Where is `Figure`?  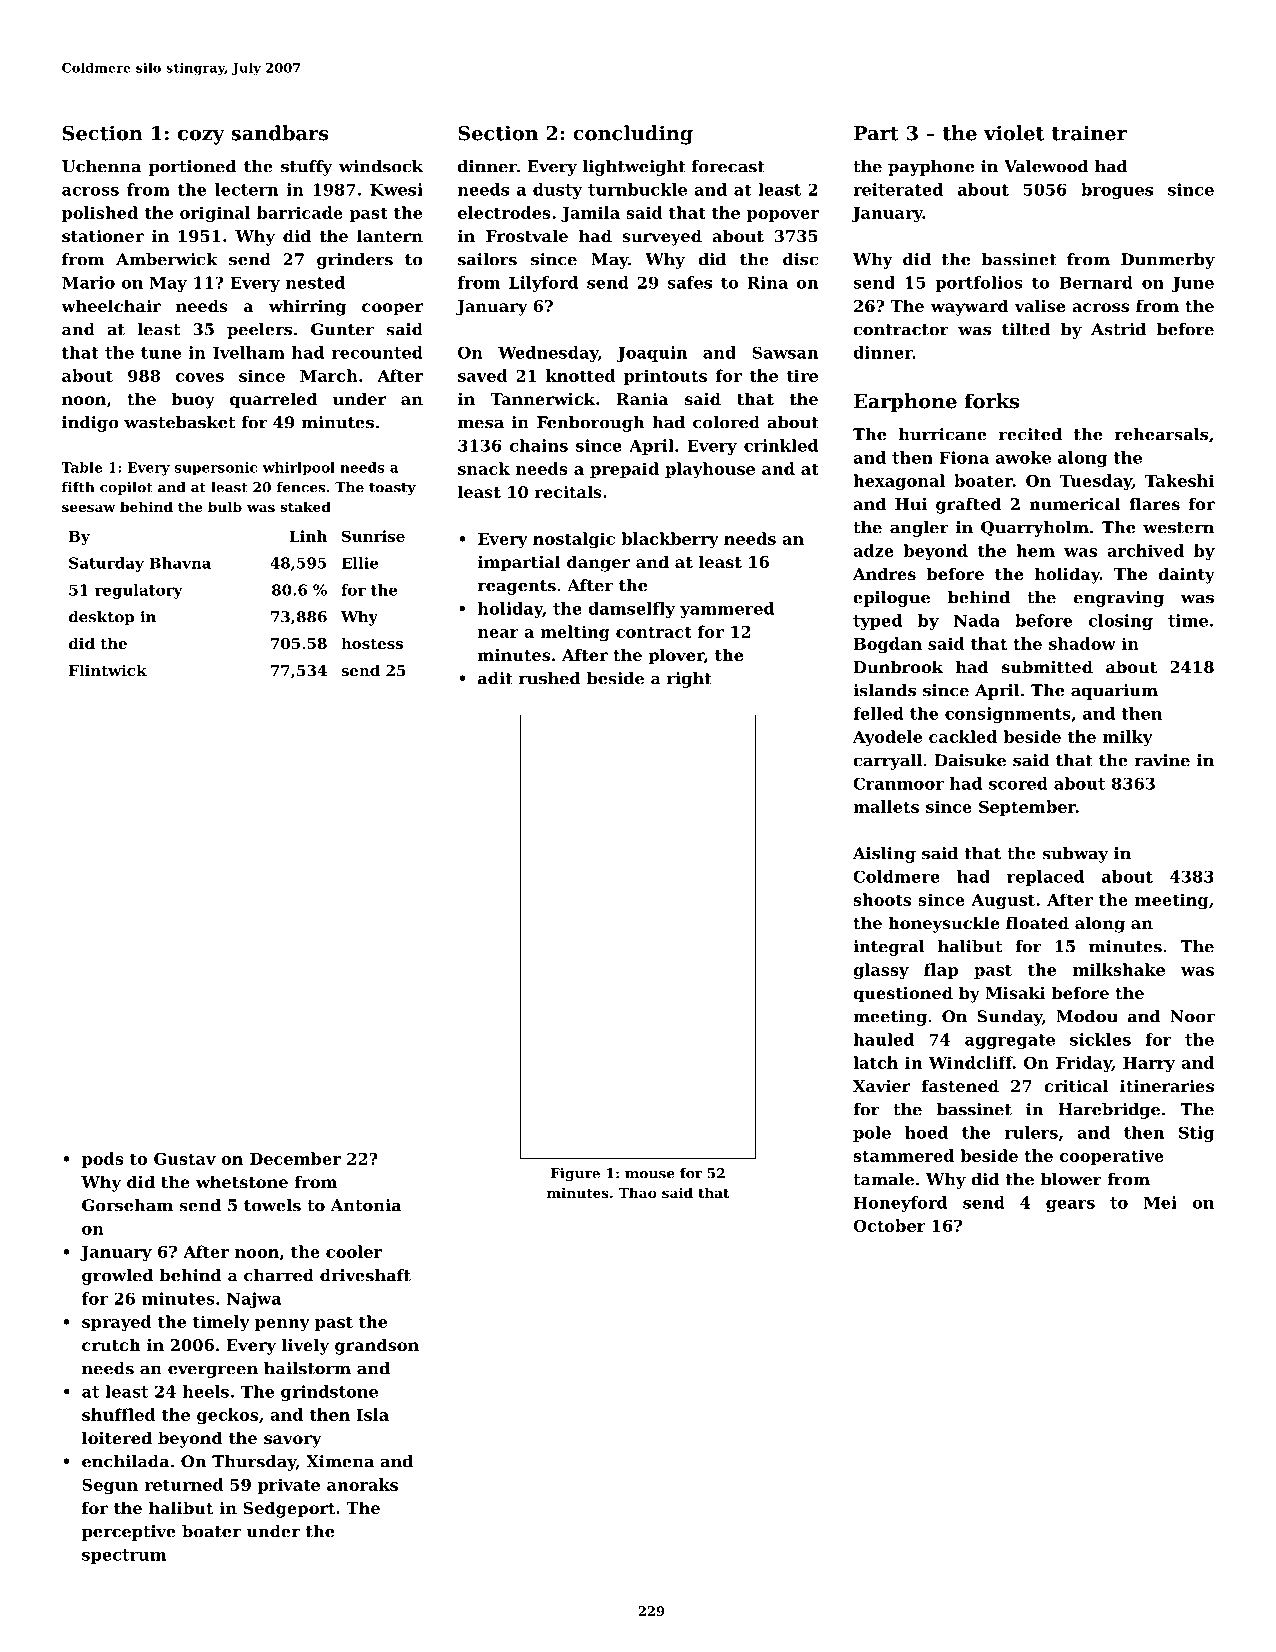 Figure is located at coordinates (575, 1175).
